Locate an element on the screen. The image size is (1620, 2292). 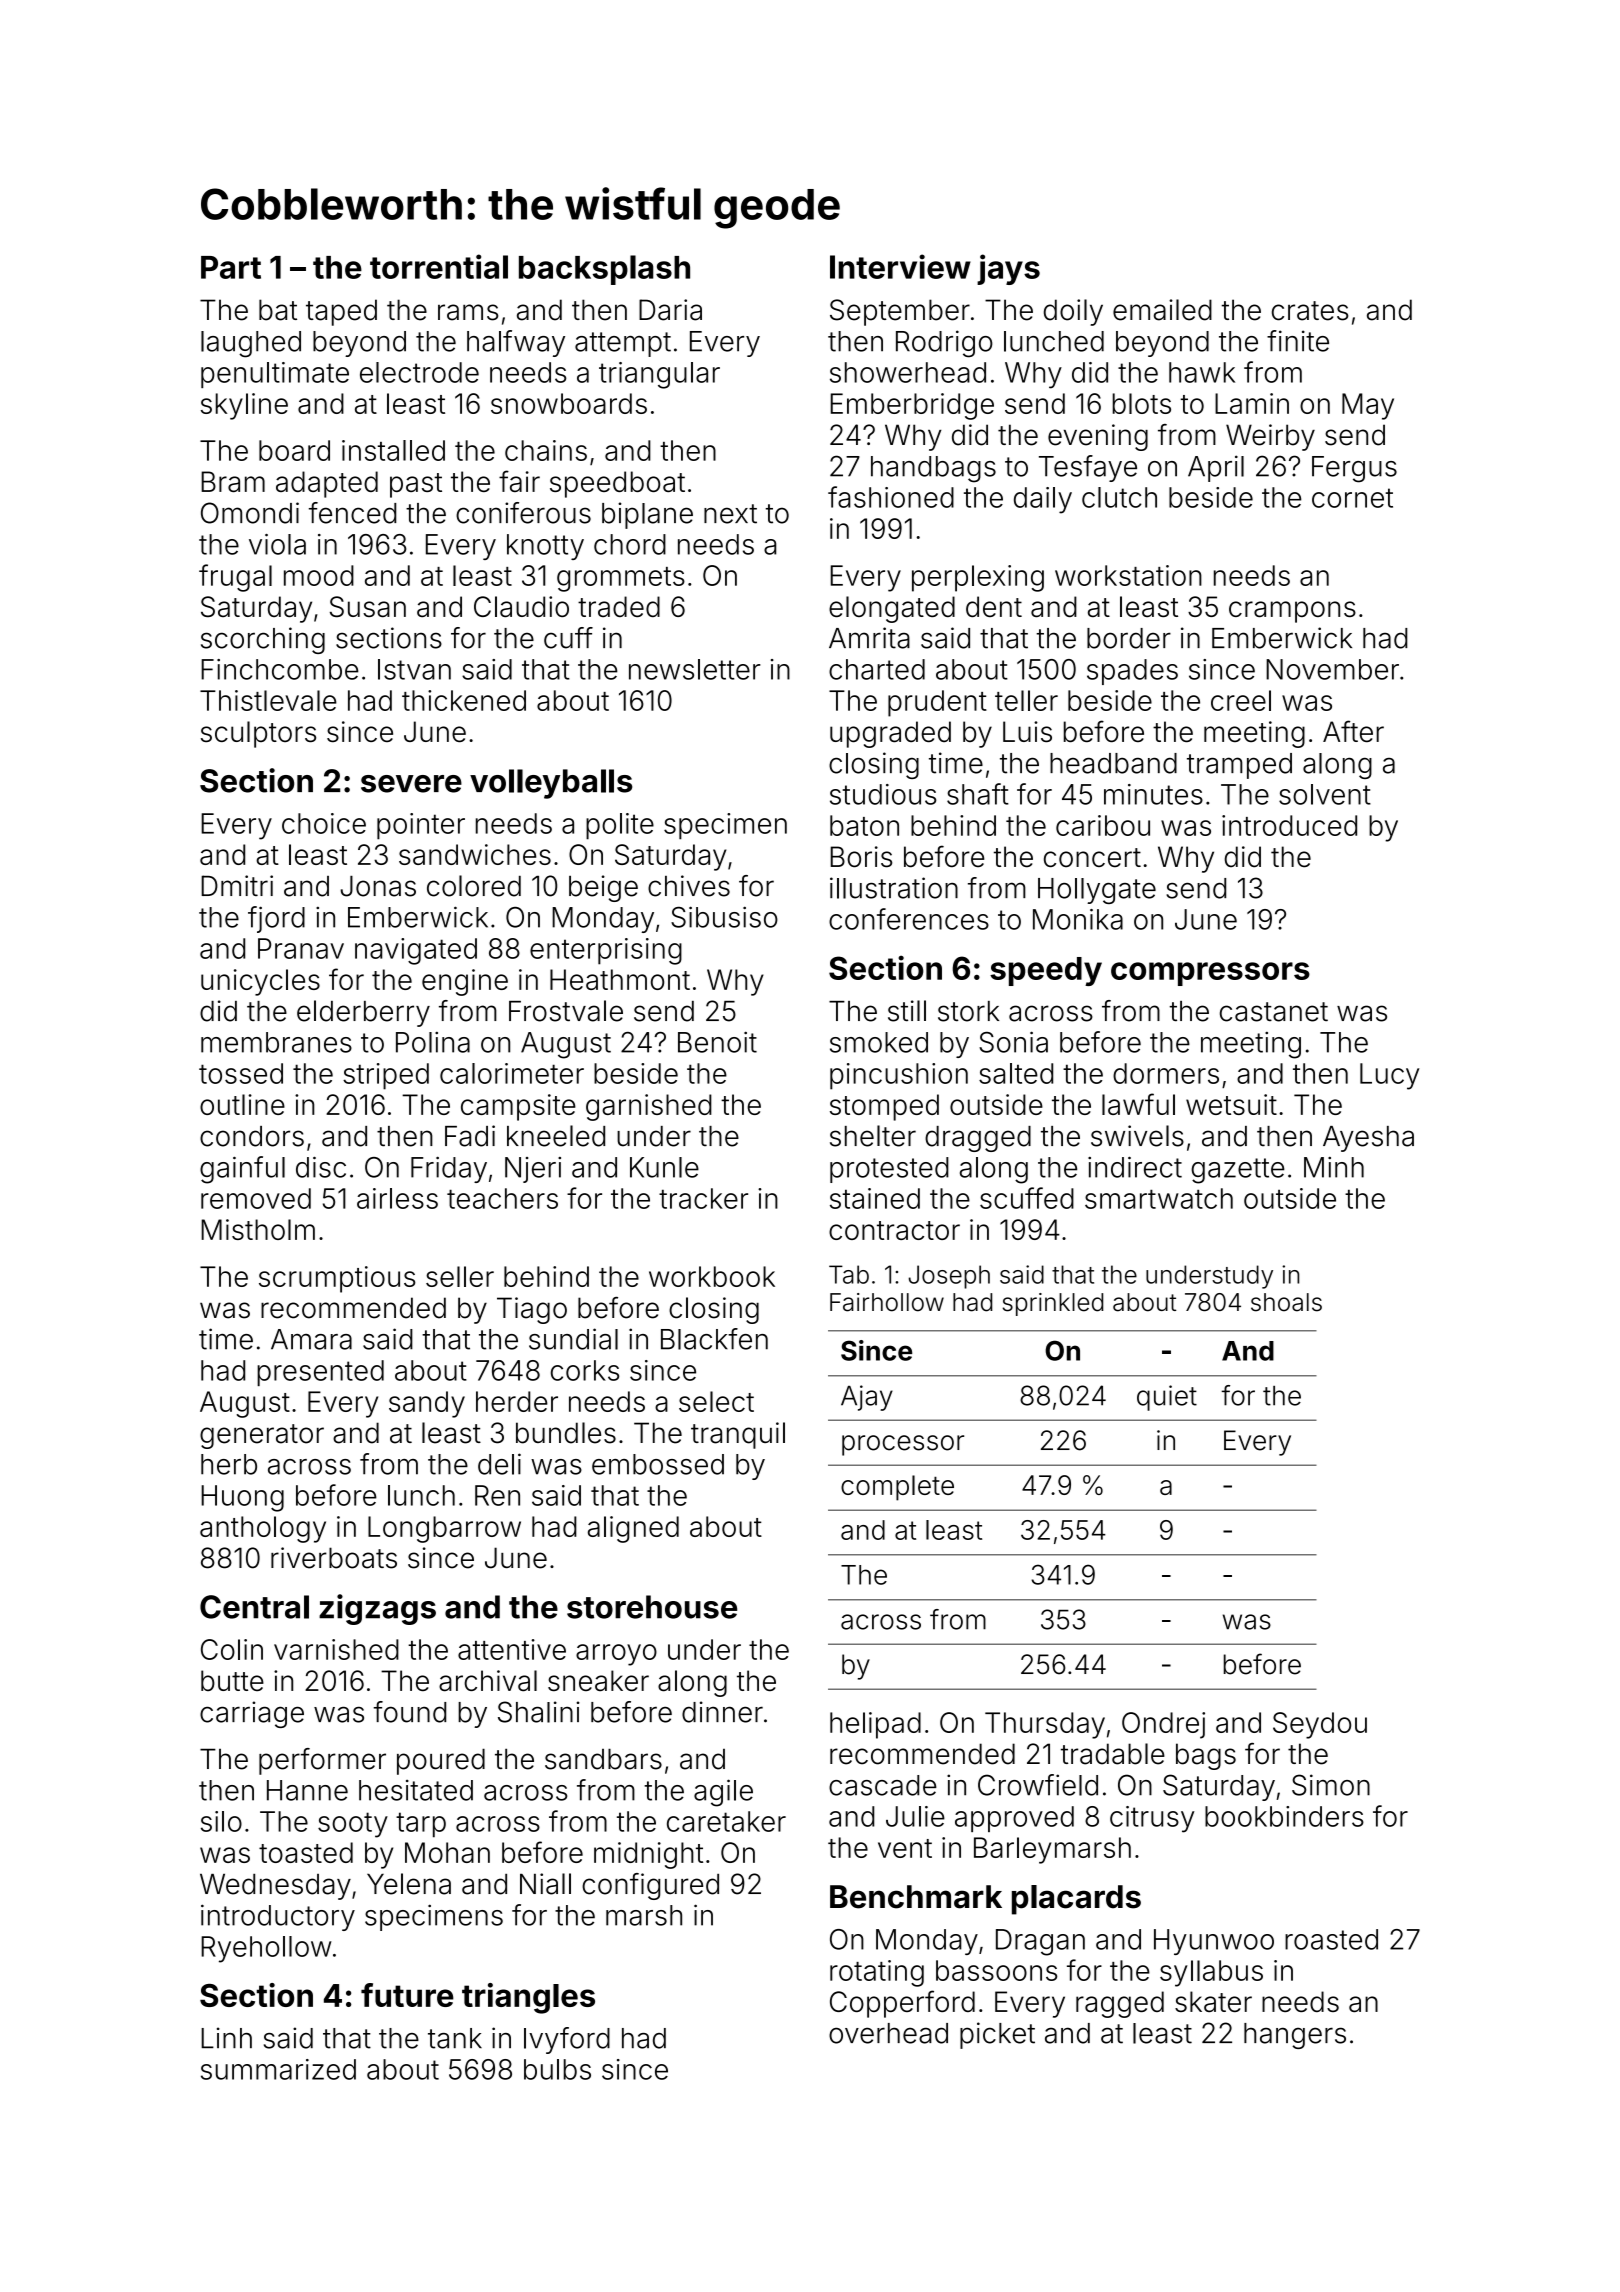
Ryehollow is located at coordinates (266, 1949).
